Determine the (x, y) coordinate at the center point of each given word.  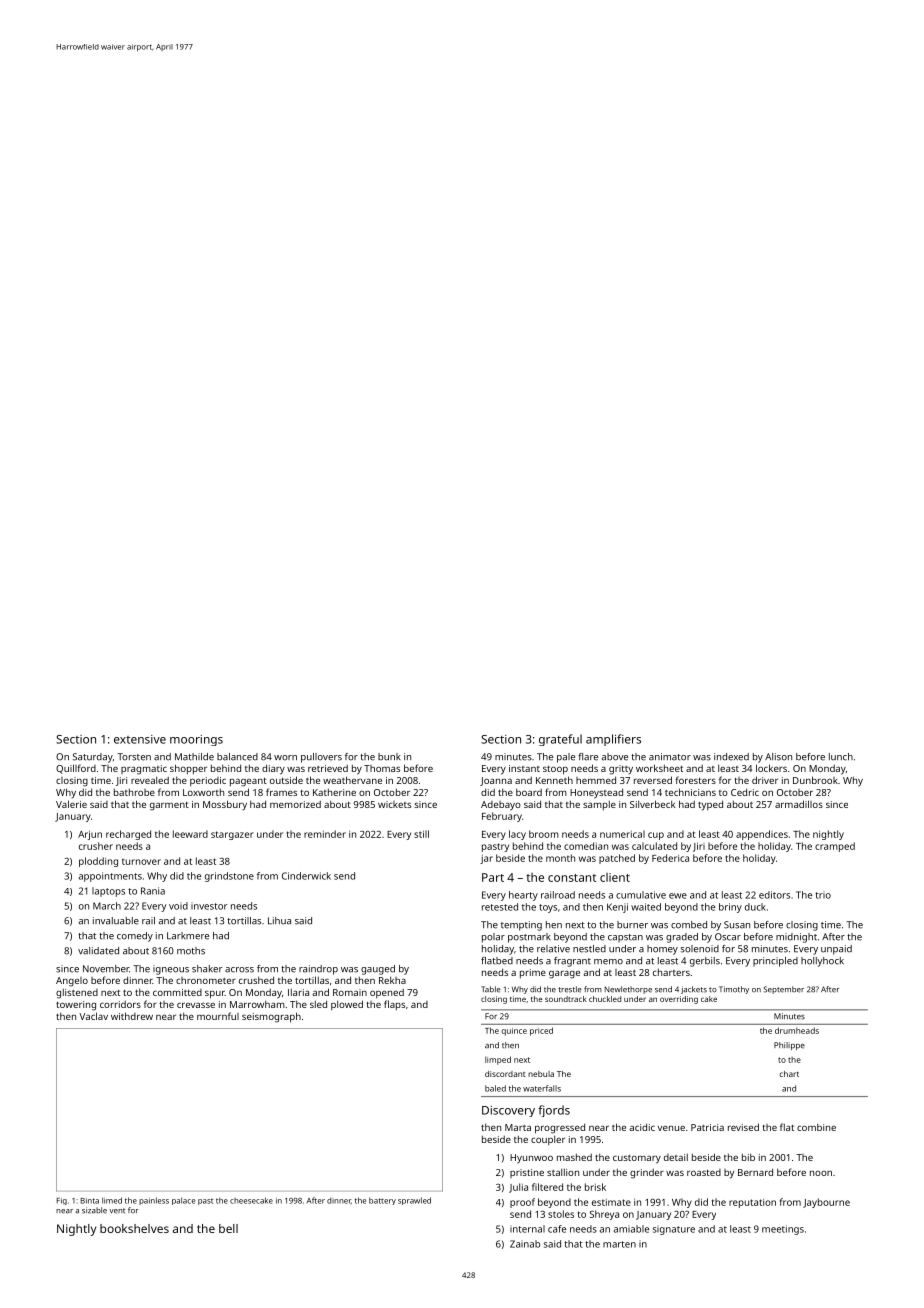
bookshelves (134, 1228)
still (421, 834)
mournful (218, 1016)
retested (500, 907)
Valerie (71, 804)
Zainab (525, 1244)
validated (98, 951)
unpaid (836, 950)
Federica (670, 858)
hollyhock (822, 962)
